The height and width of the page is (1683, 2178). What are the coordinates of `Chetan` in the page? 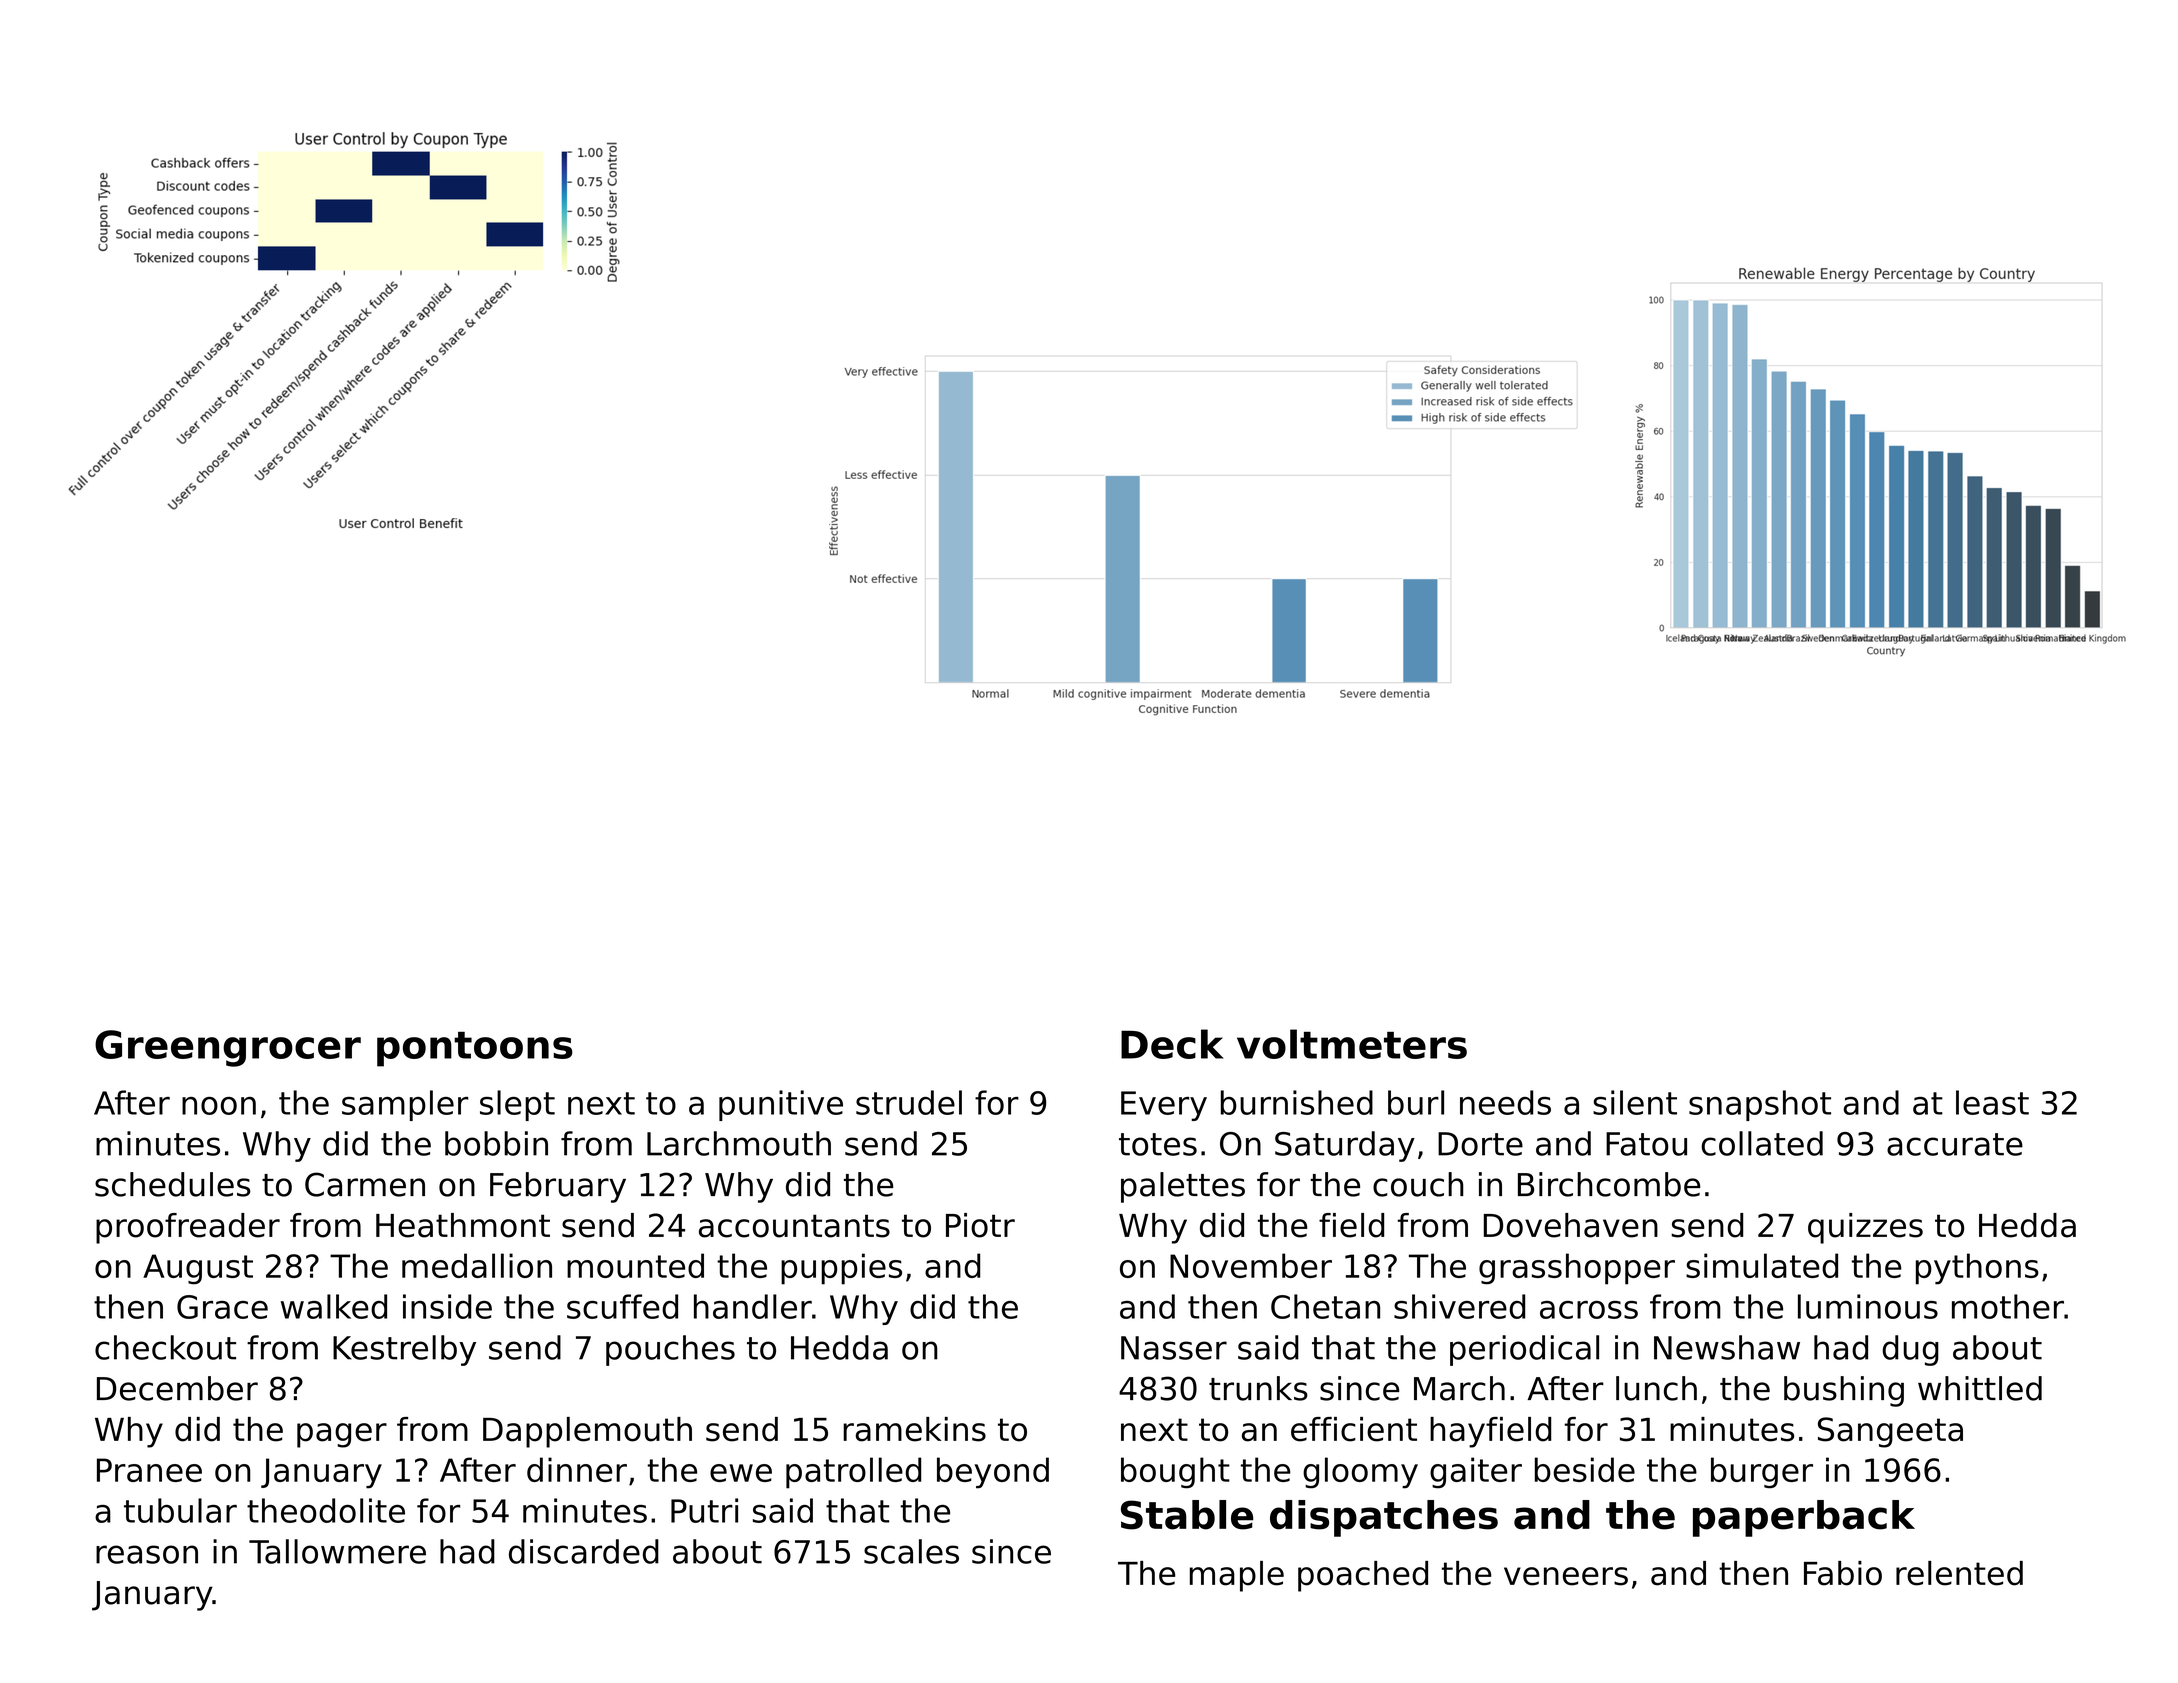 It's located at (1325, 1306).
